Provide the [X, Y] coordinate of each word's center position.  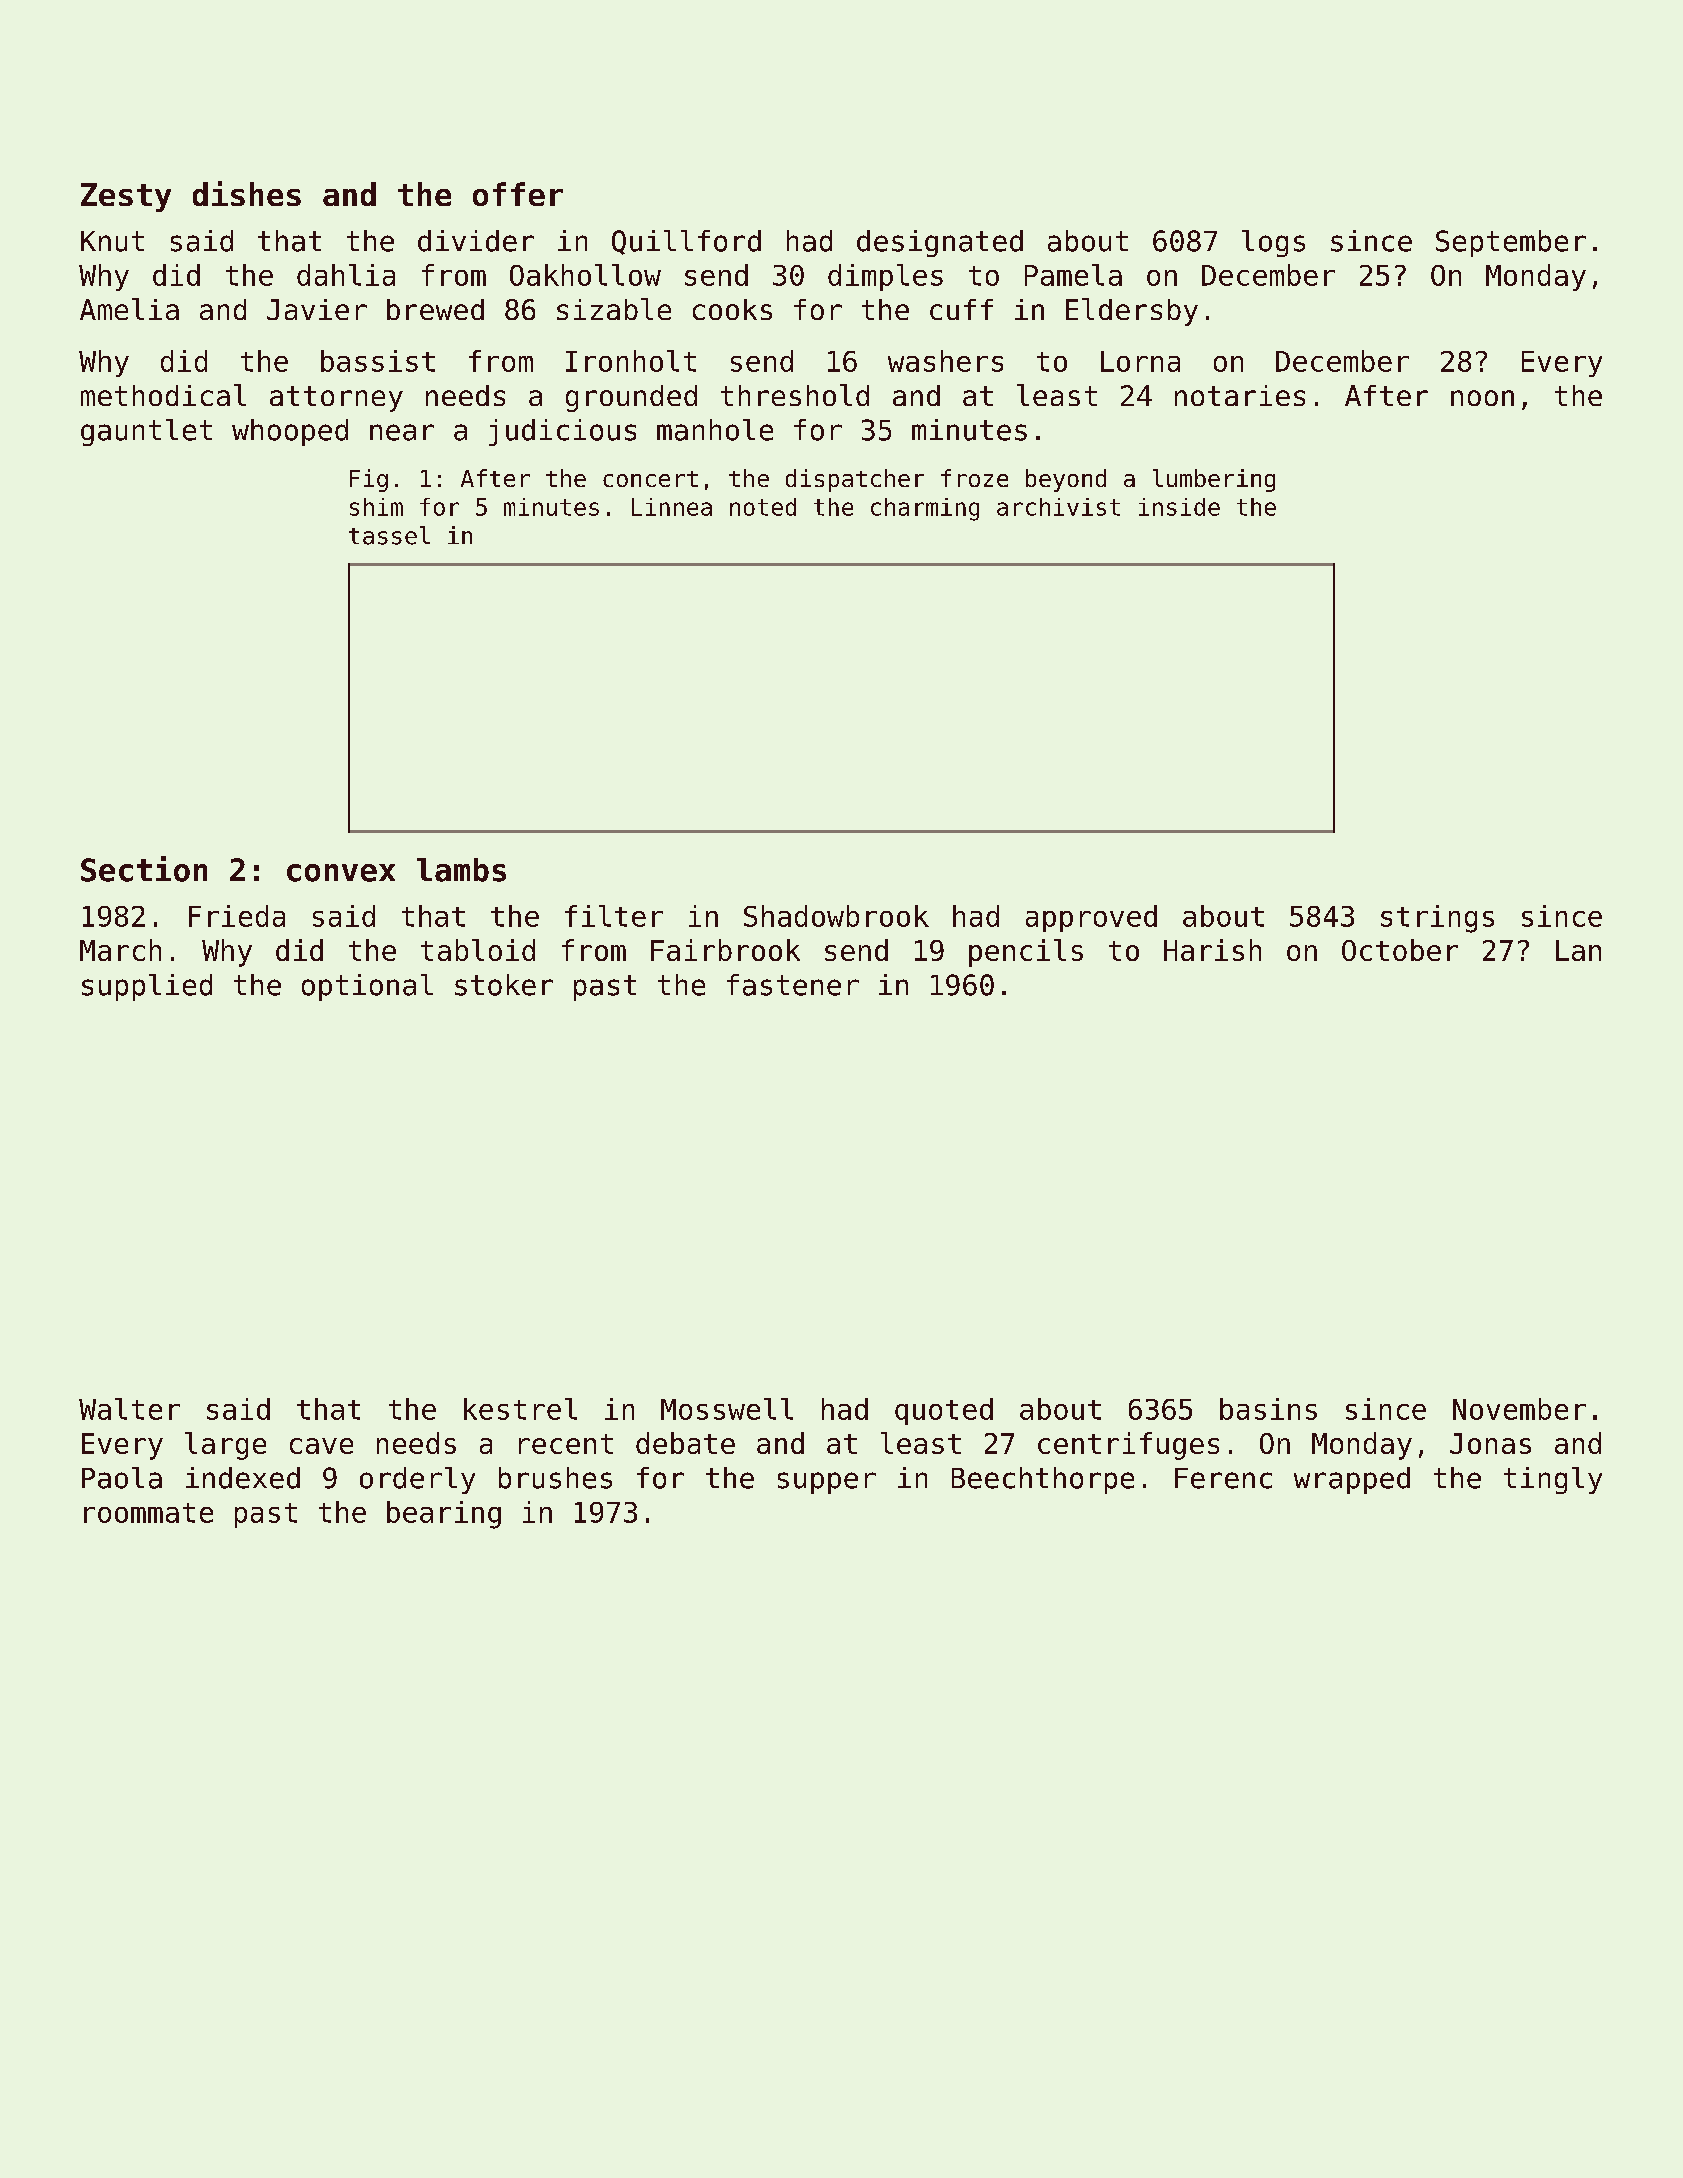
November [1519, 1409]
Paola [122, 1478]
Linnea [672, 507]
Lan [1578, 950]
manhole [715, 430]
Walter [129, 1409]
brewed [435, 309]
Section [144, 869]
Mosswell [727, 1409]
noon [1482, 398]
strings [1437, 919]
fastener [793, 985]
